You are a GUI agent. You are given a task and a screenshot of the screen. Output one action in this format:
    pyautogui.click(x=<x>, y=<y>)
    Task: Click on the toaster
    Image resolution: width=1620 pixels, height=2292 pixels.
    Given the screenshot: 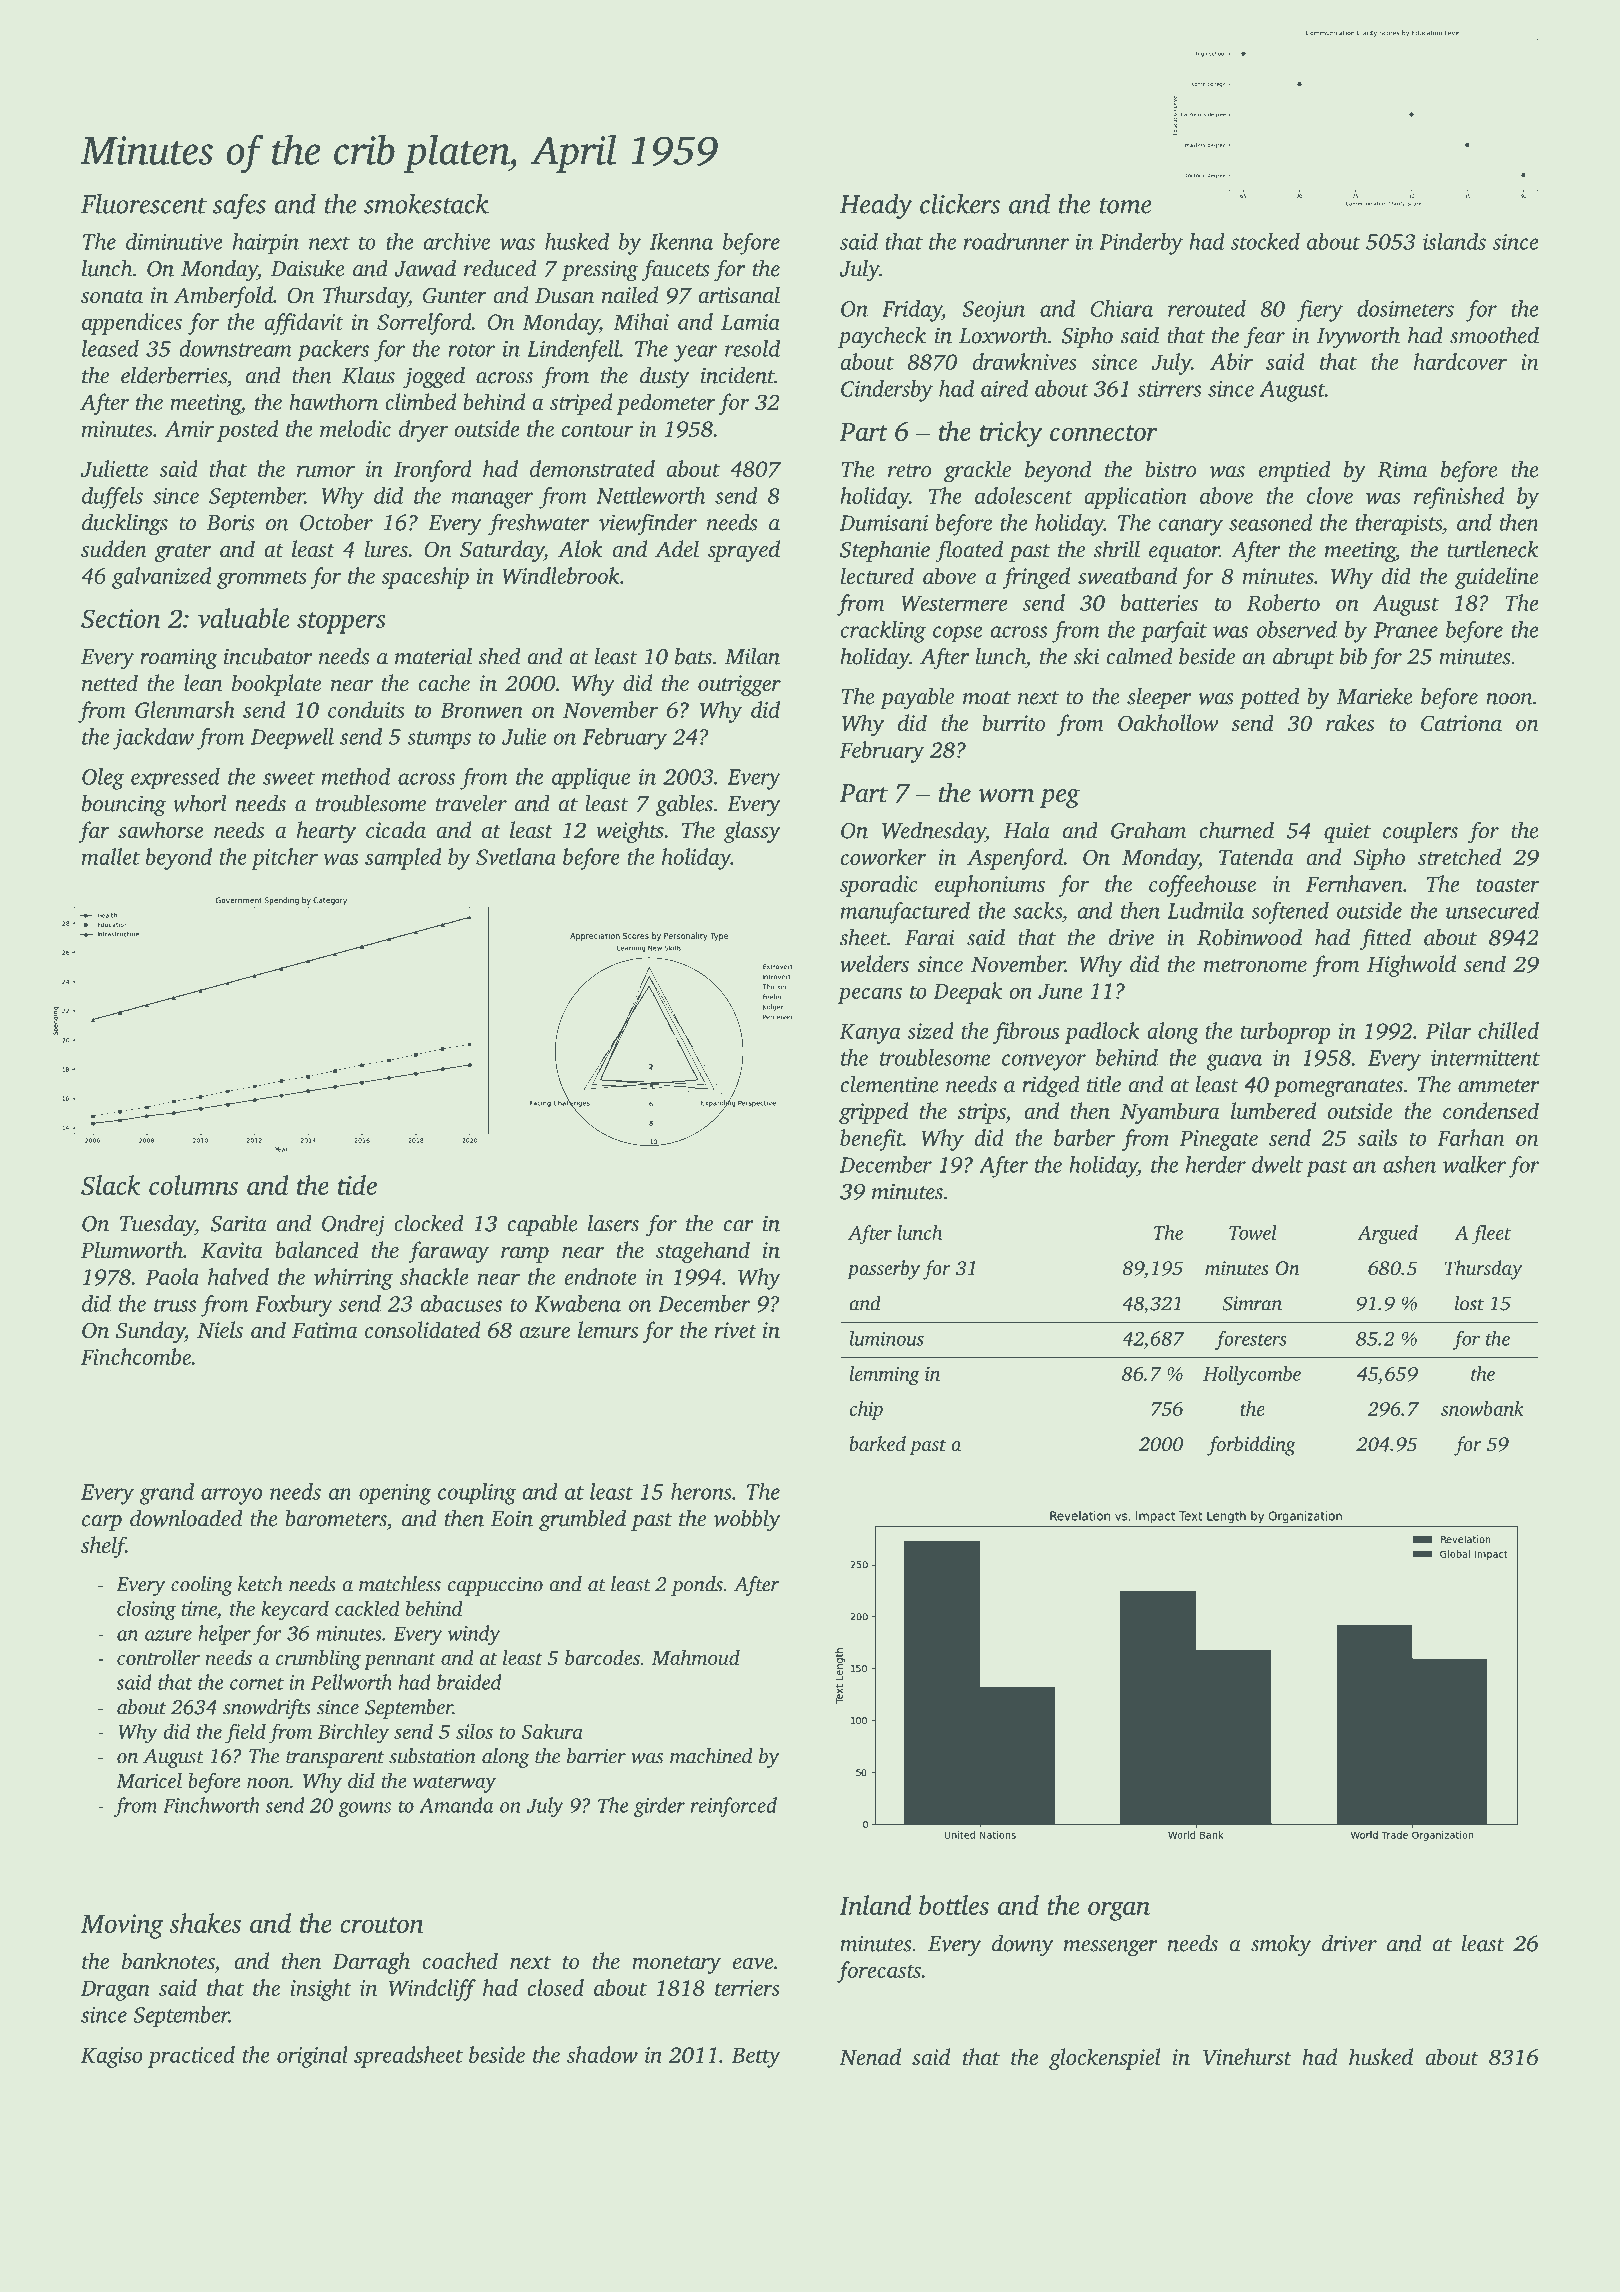 What is the action you would take?
    pyautogui.click(x=1508, y=885)
